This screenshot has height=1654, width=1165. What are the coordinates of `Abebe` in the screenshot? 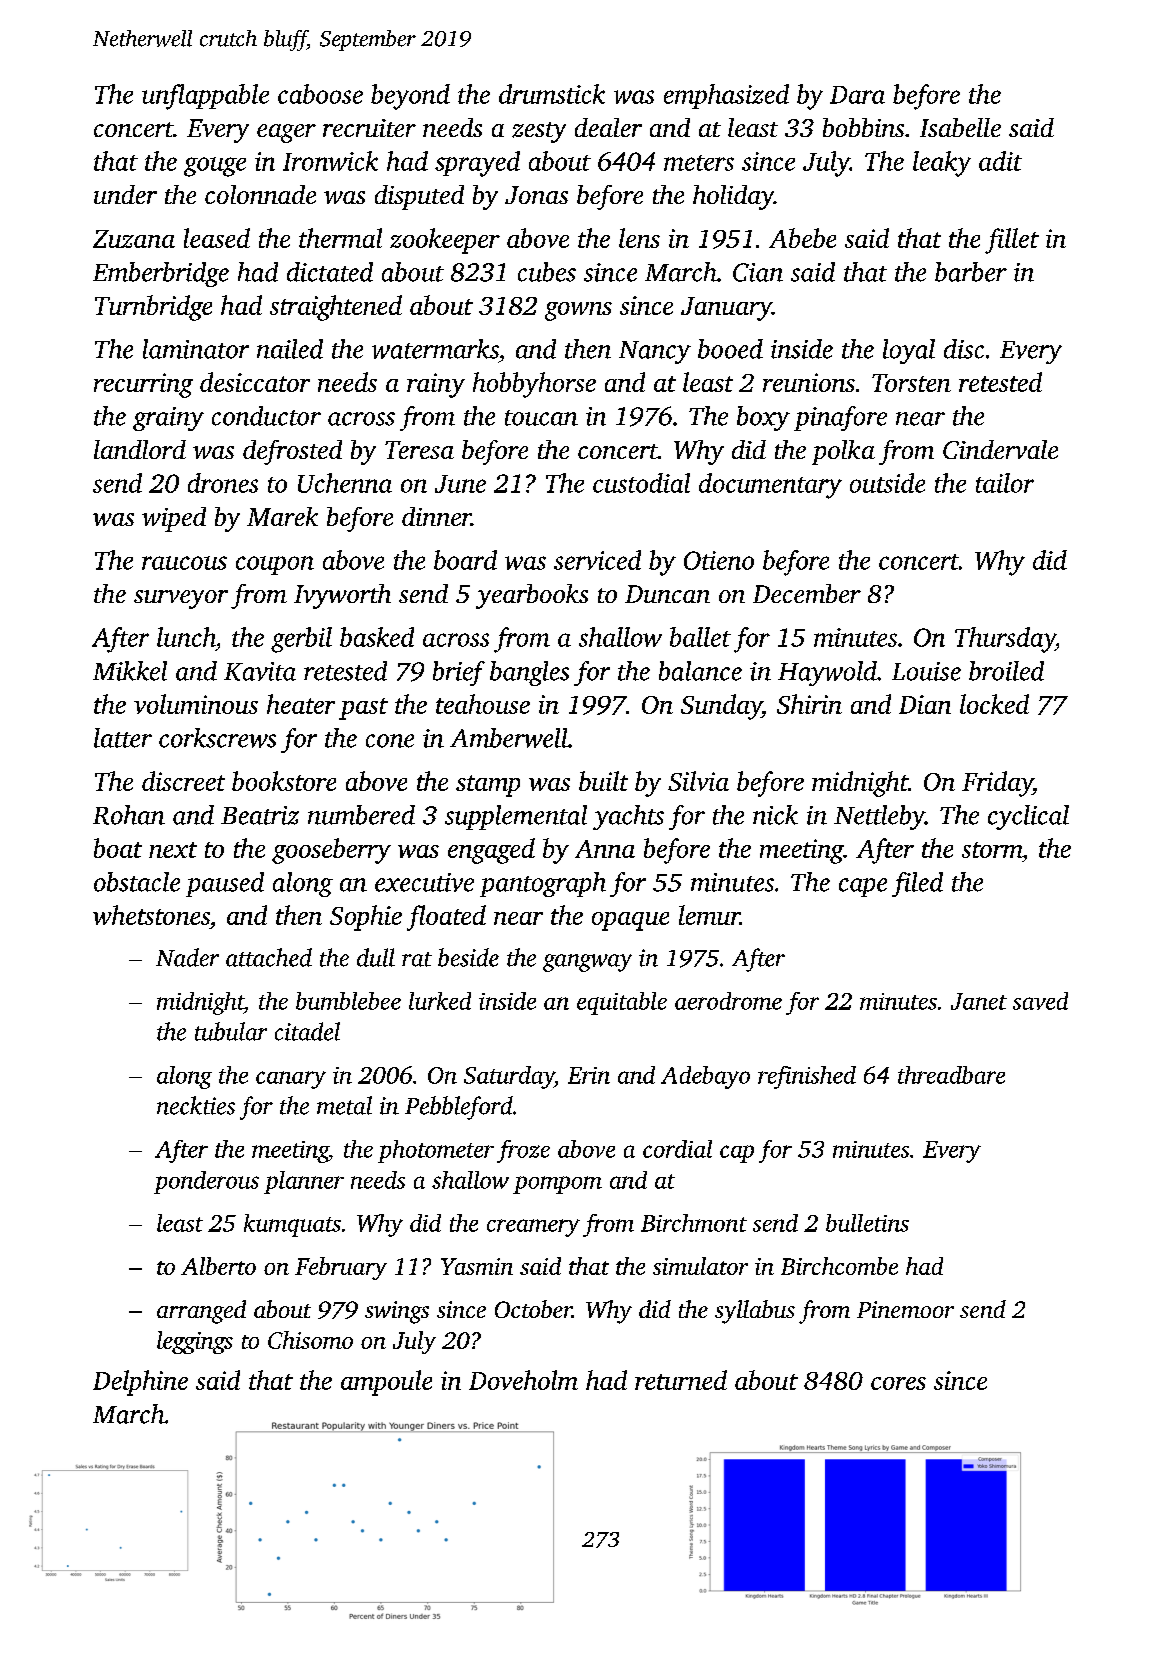 It's located at (802, 238).
